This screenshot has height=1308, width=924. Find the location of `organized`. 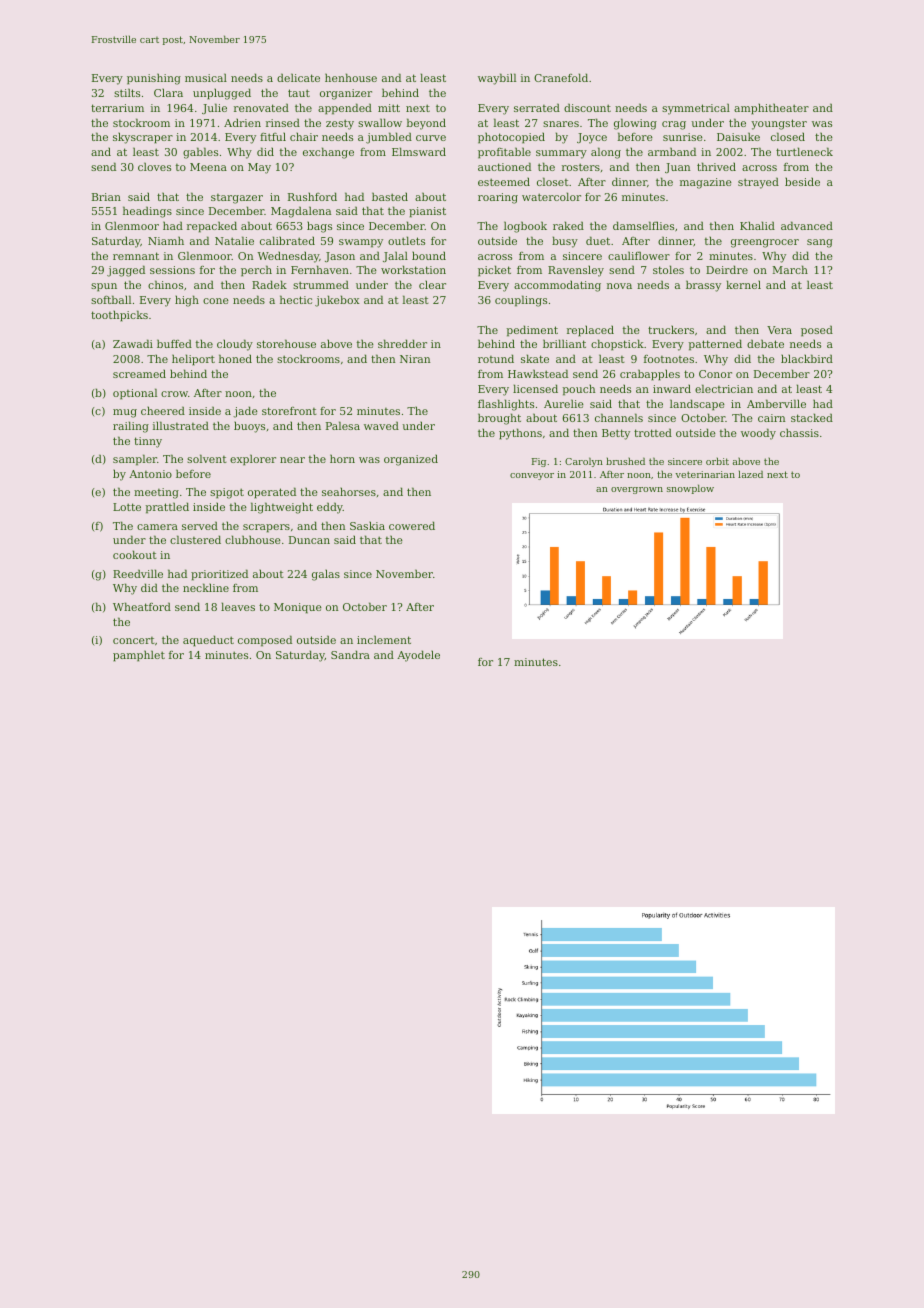

organized is located at coordinates (411, 460).
